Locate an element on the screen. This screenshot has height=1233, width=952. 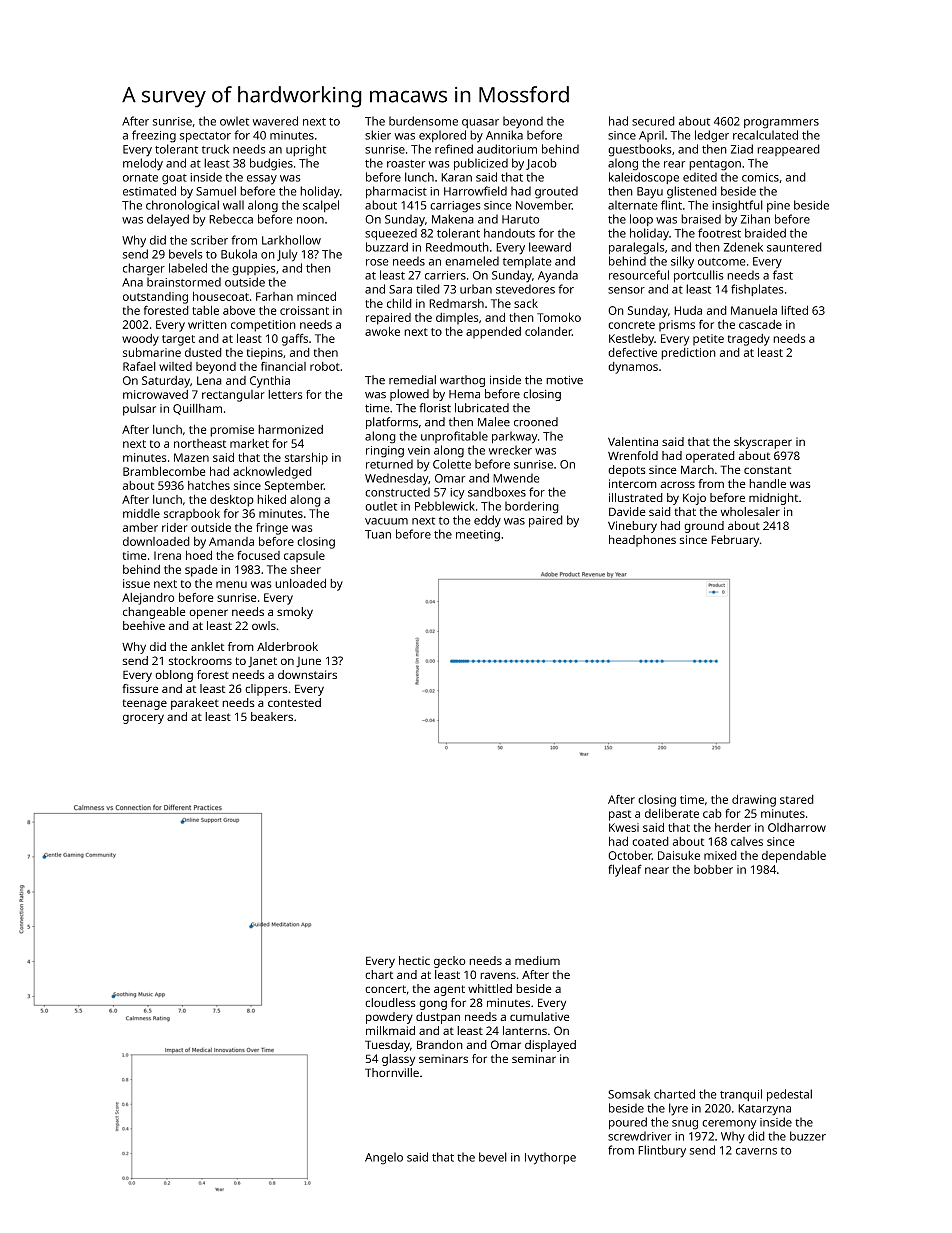
middle is located at coordinates (141, 513).
